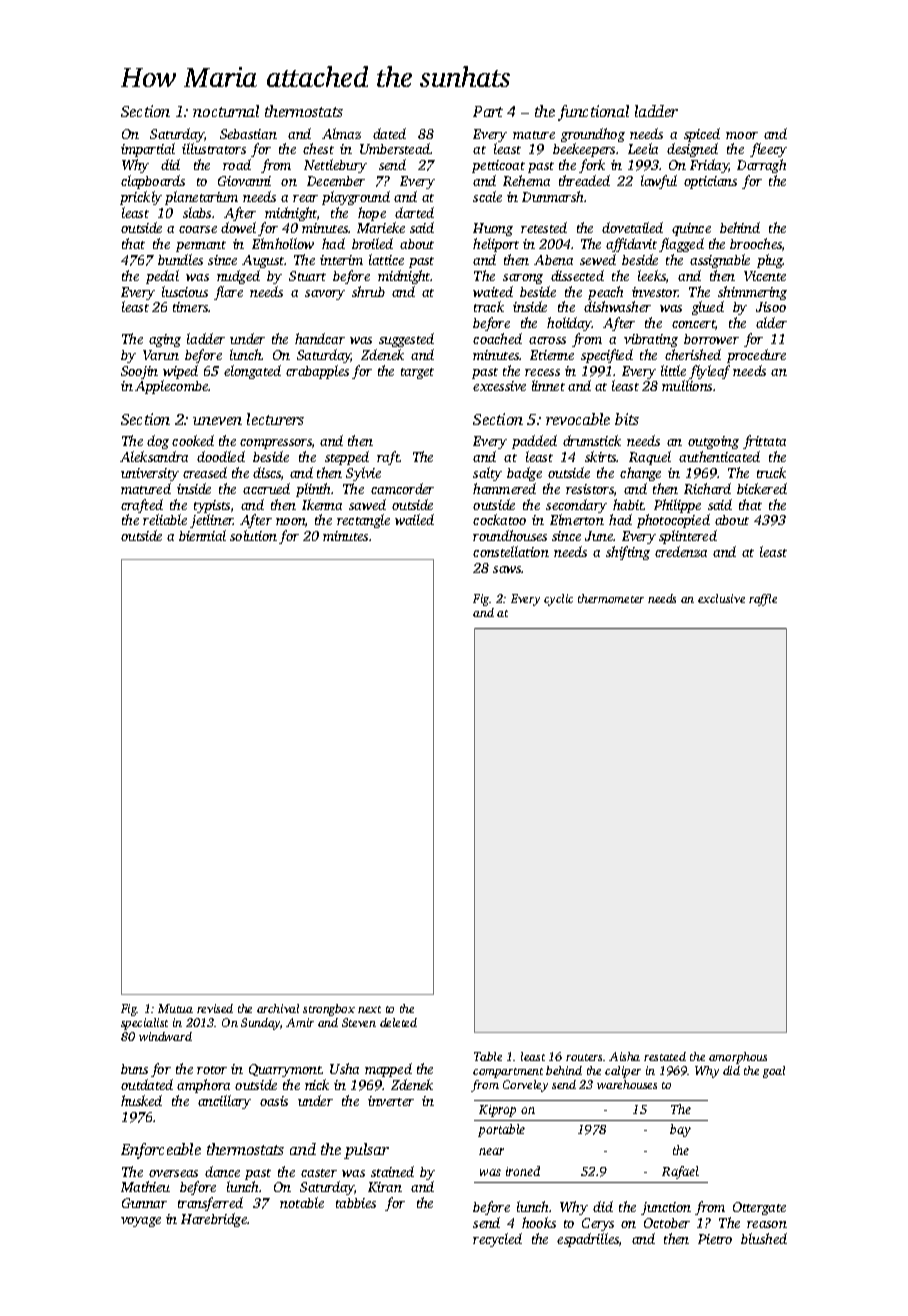  What do you see at coordinates (395, 148) in the screenshot?
I see `Umberstead` at bounding box center [395, 148].
